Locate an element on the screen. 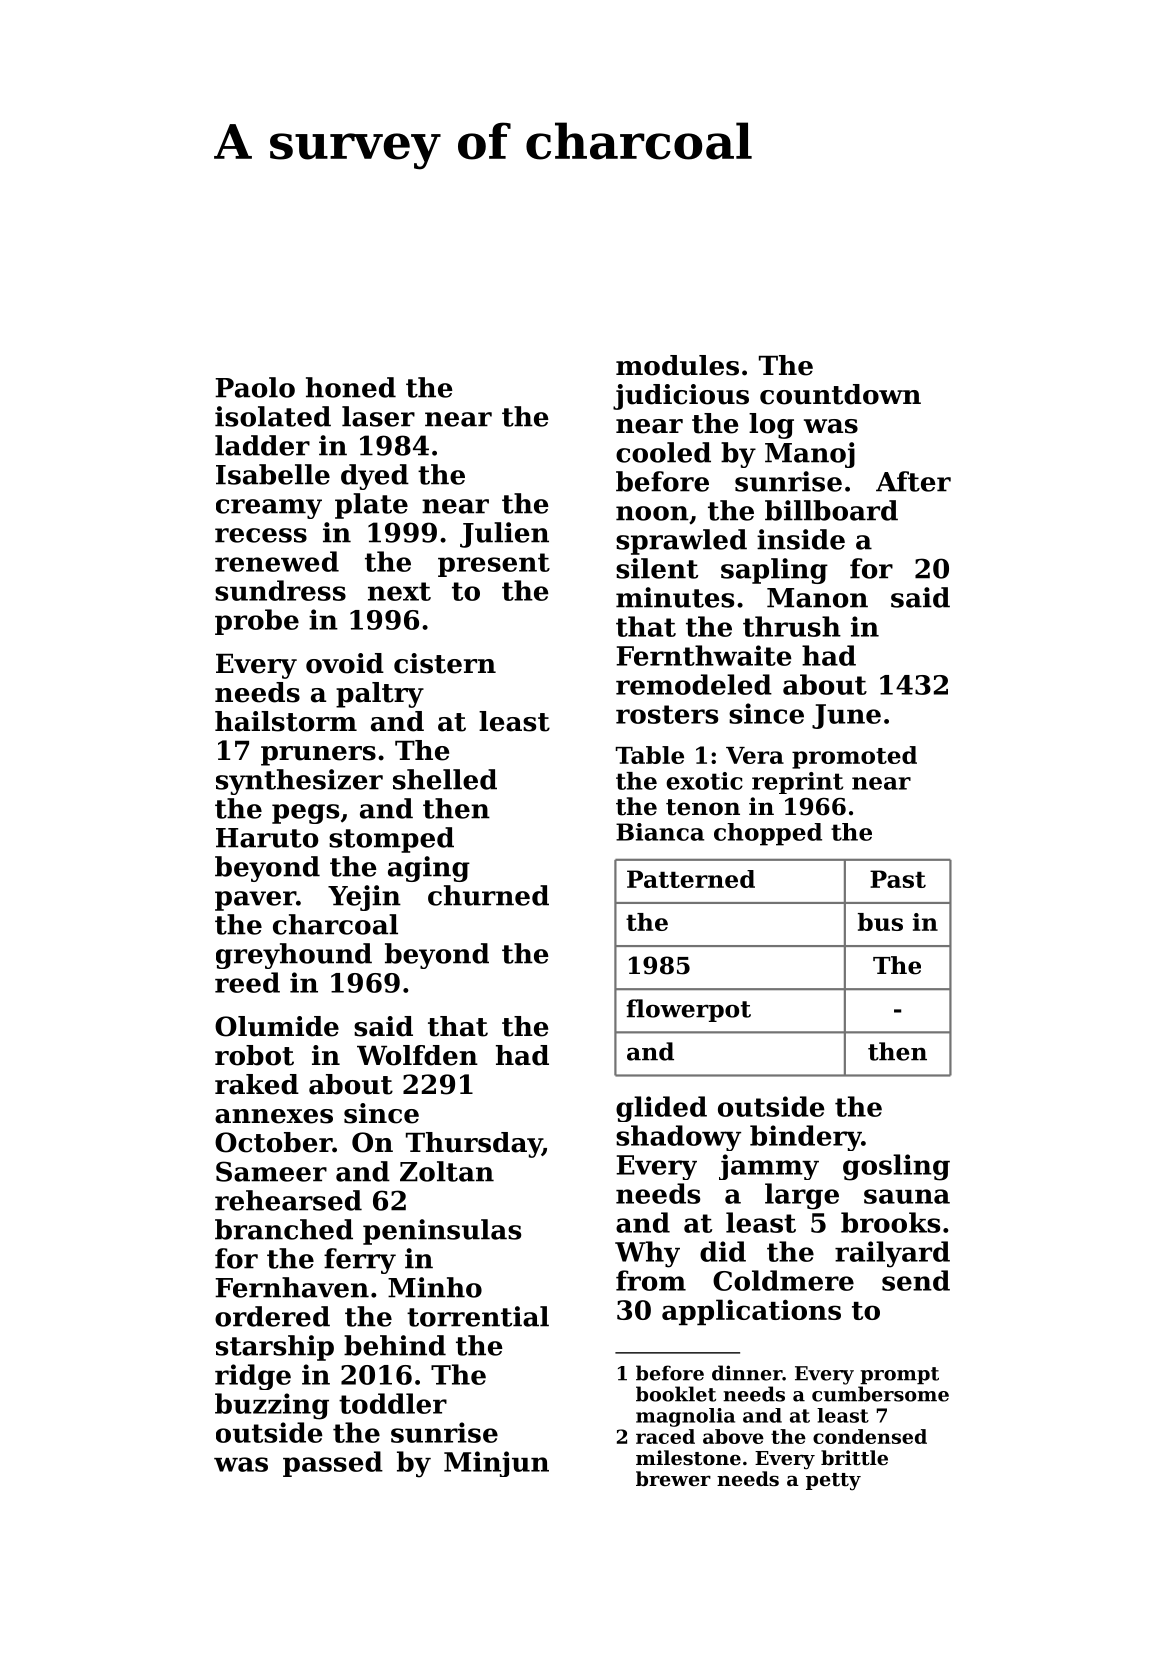 The image size is (1165, 1654). countdown is located at coordinates (840, 394).
